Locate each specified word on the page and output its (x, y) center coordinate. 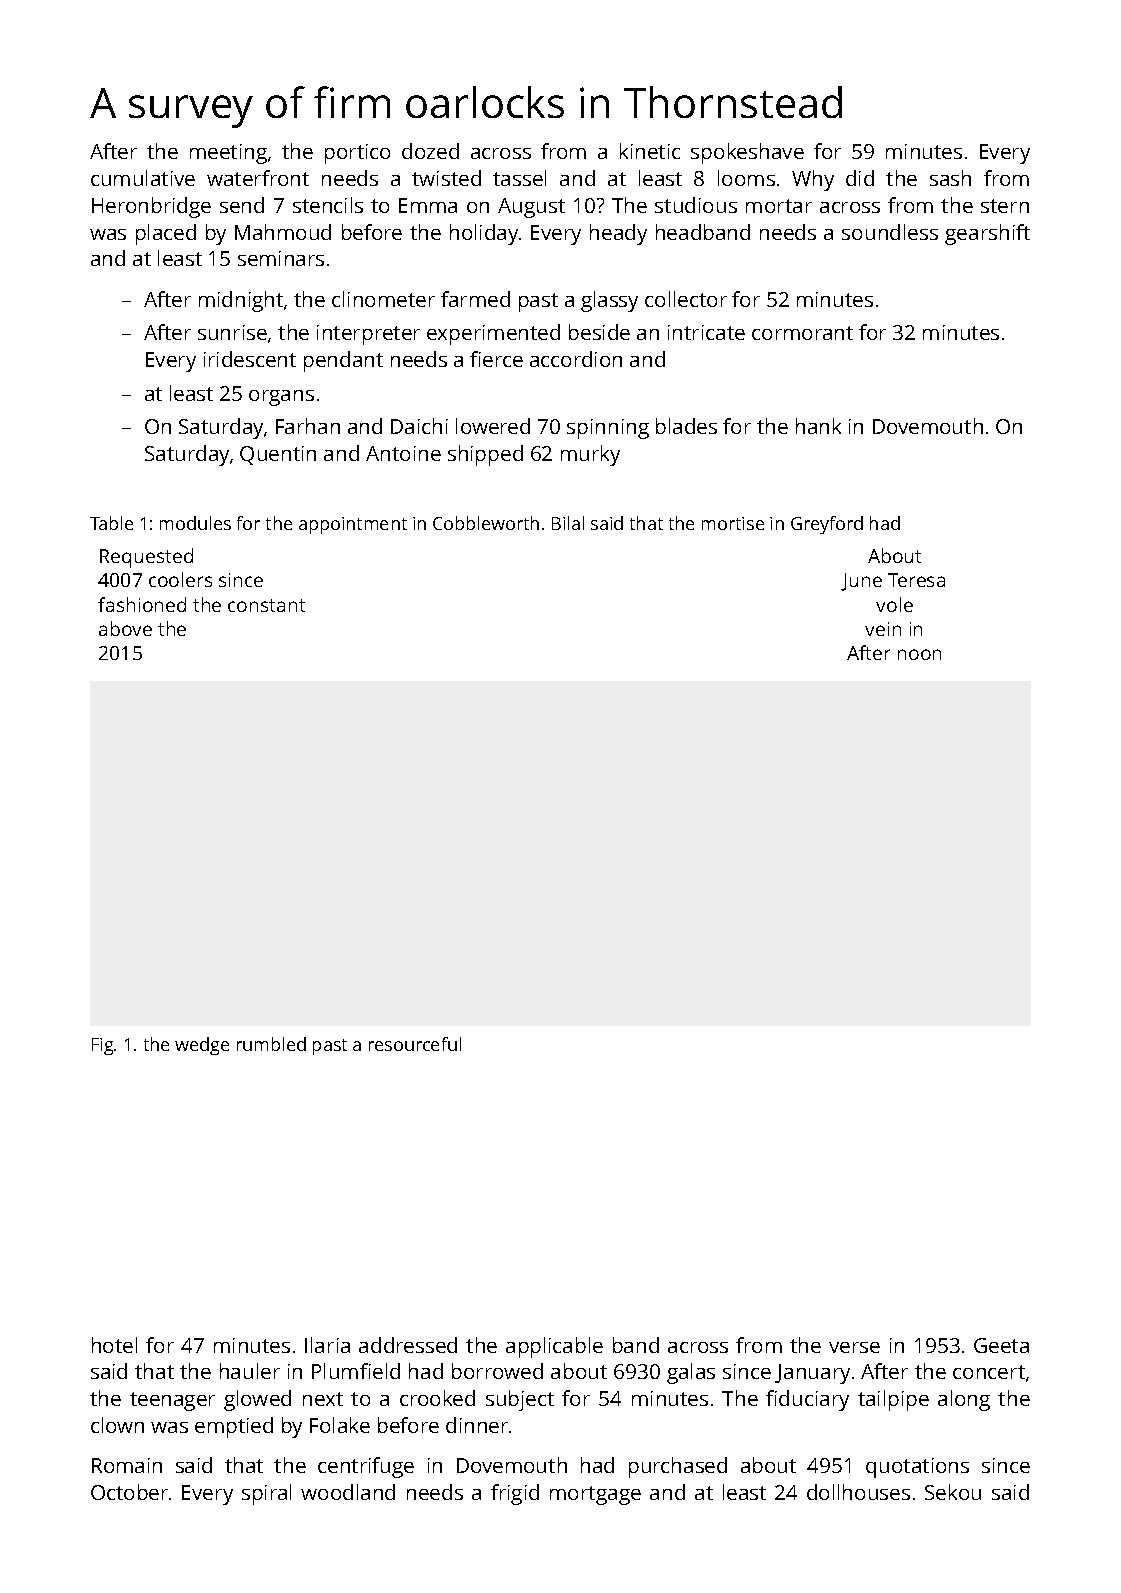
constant (266, 605)
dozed (430, 151)
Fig (102, 1046)
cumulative (143, 178)
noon (919, 654)
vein (883, 629)
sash (950, 178)
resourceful (415, 1044)
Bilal (568, 523)
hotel (114, 1345)
